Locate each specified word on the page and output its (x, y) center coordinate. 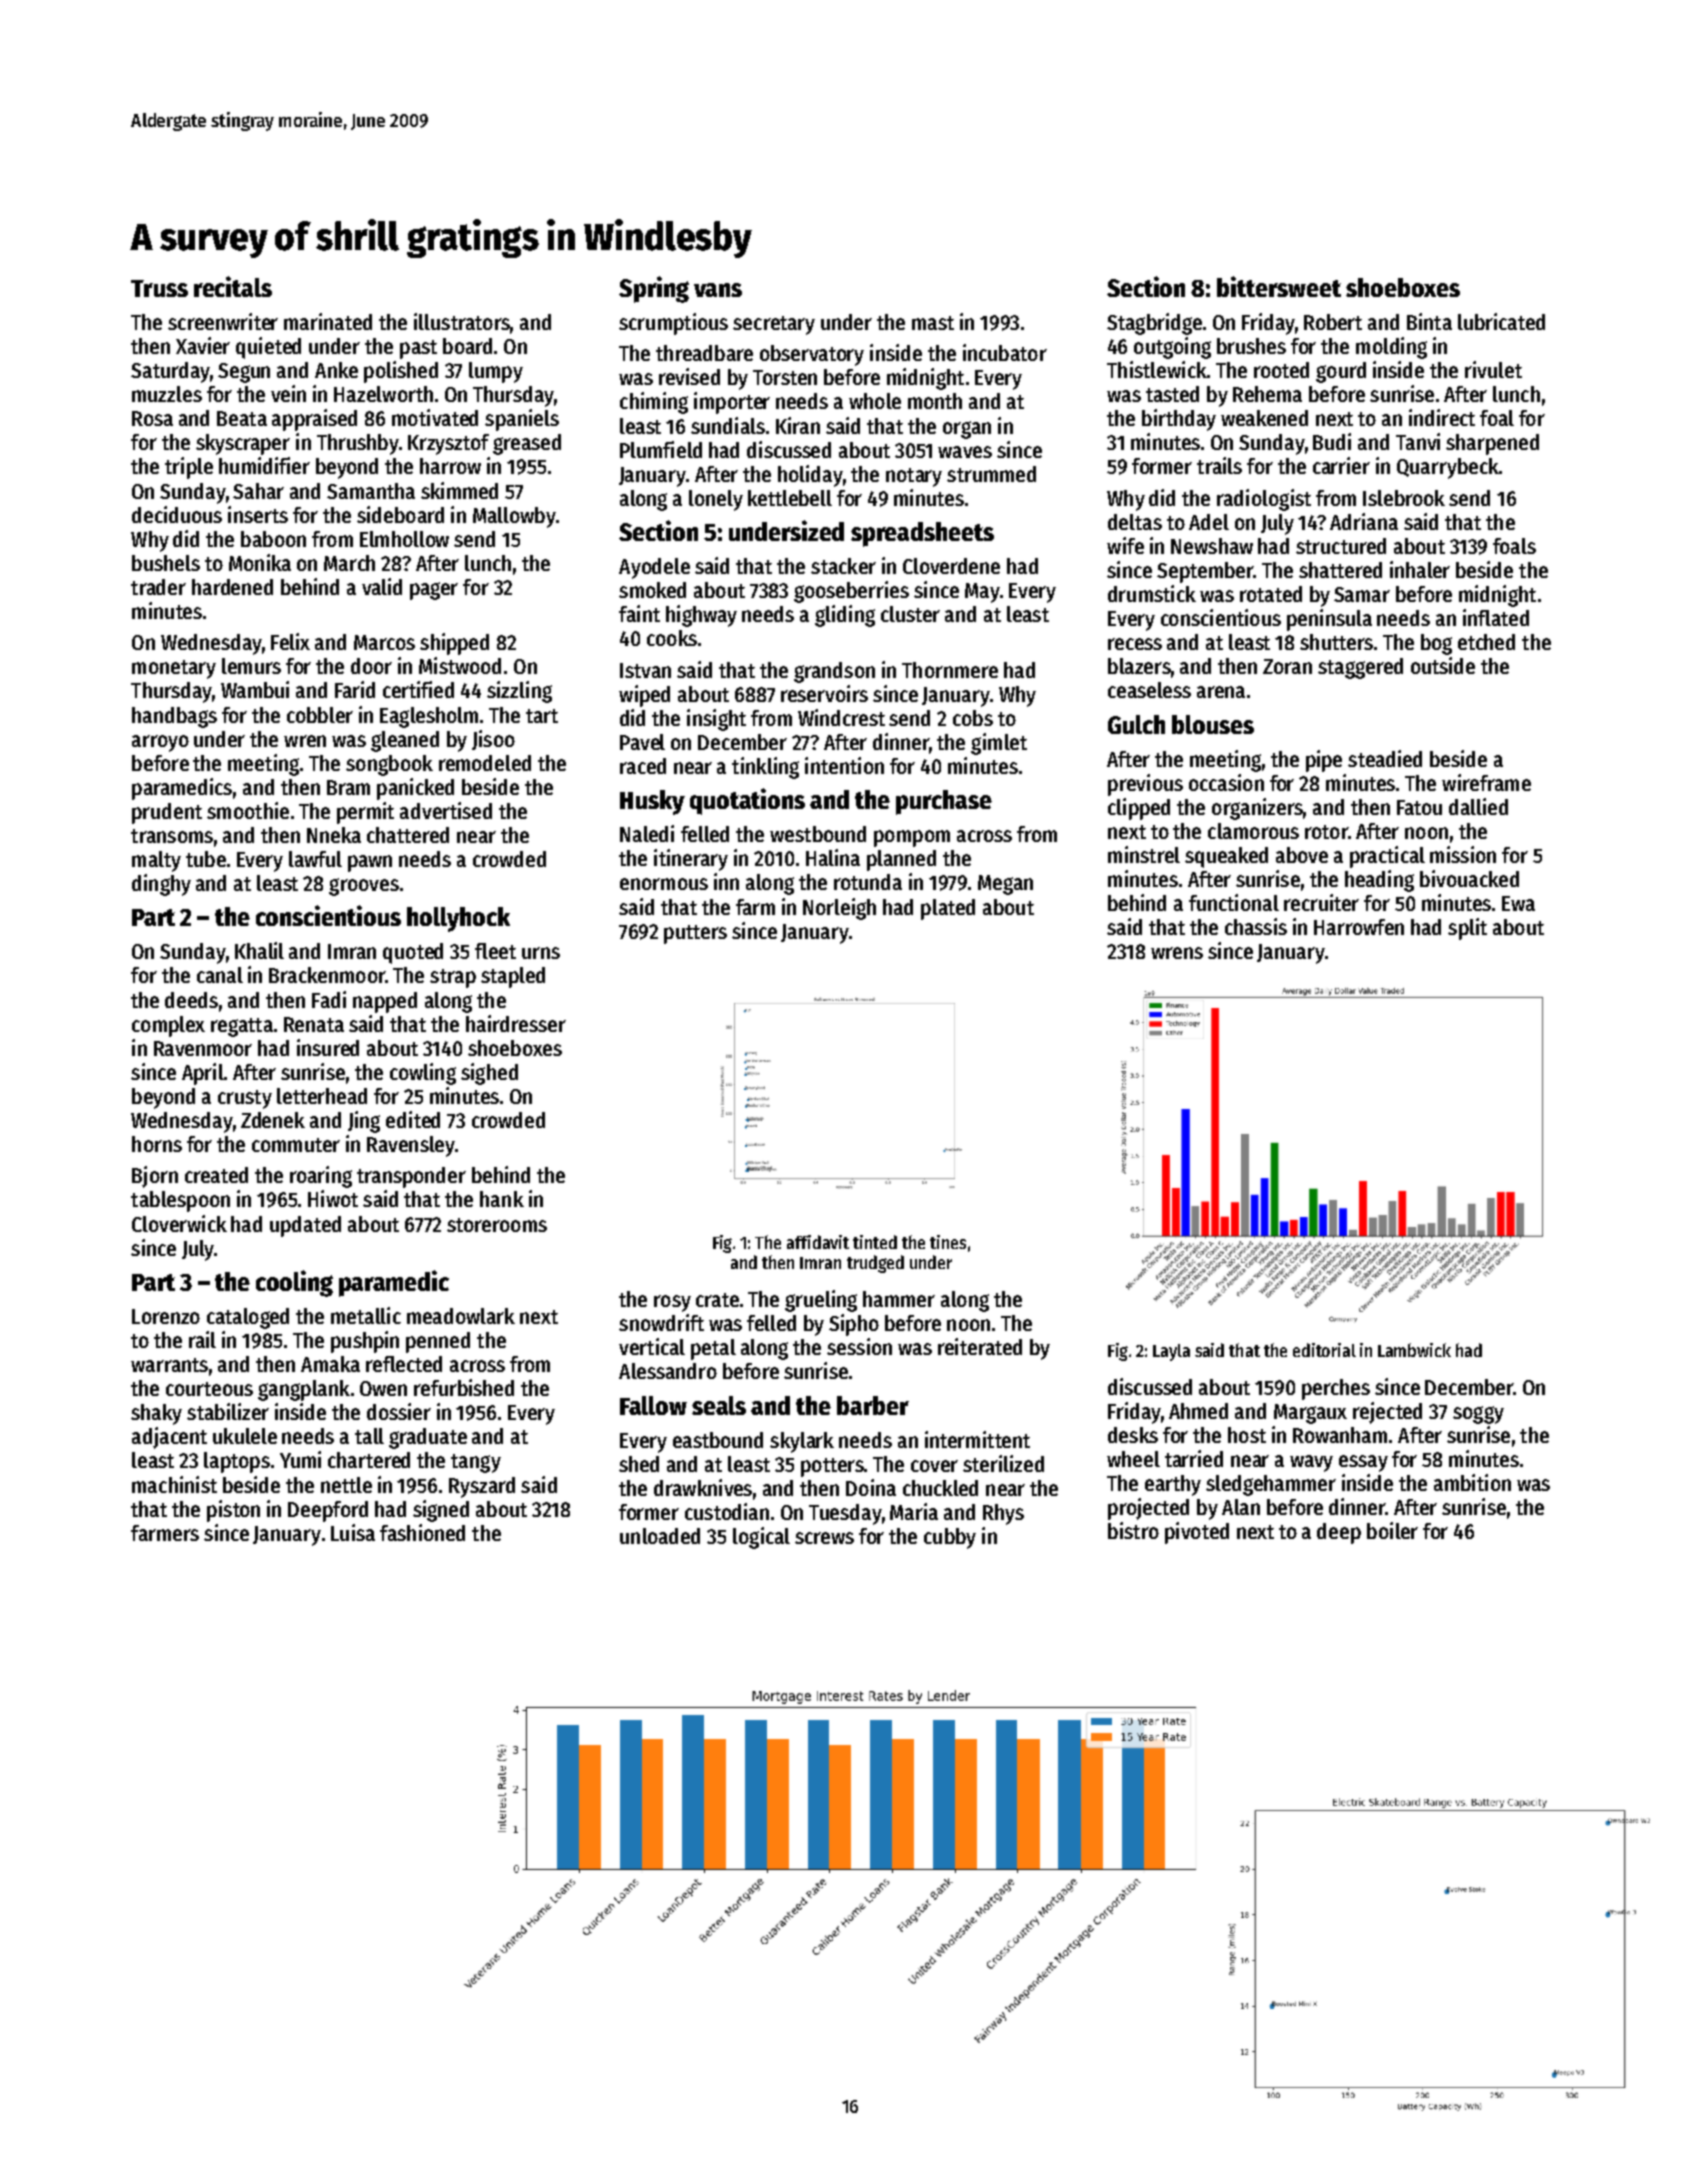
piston (233, 1511)
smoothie (248, 810)
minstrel (1144, 854)
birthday (1179, 420)
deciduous (177, 514)
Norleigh (839, 909)
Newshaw (1212, 546)
